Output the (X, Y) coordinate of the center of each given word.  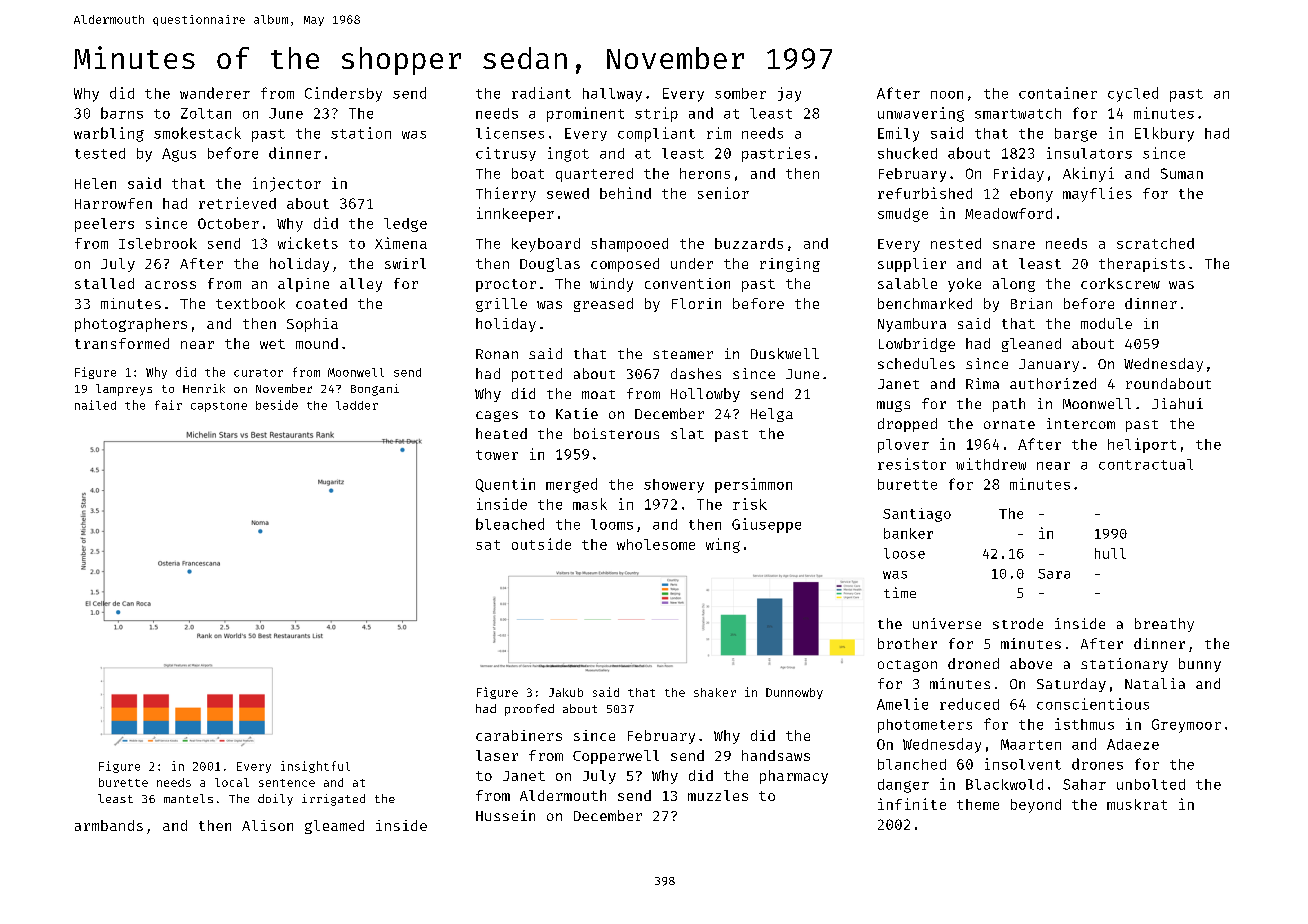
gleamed (334, 827)
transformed (122, 343)
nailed (95, 405)
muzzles (718, 795)
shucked (907, 153)
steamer (683, 354)
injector (287, 184)
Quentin (505, 485)
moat (598, 394)
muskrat (1137, 804)
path (1009, 405)
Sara (1054, 574)
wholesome (656, 544)
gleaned (1031, 345)
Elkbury (1164, 134)
